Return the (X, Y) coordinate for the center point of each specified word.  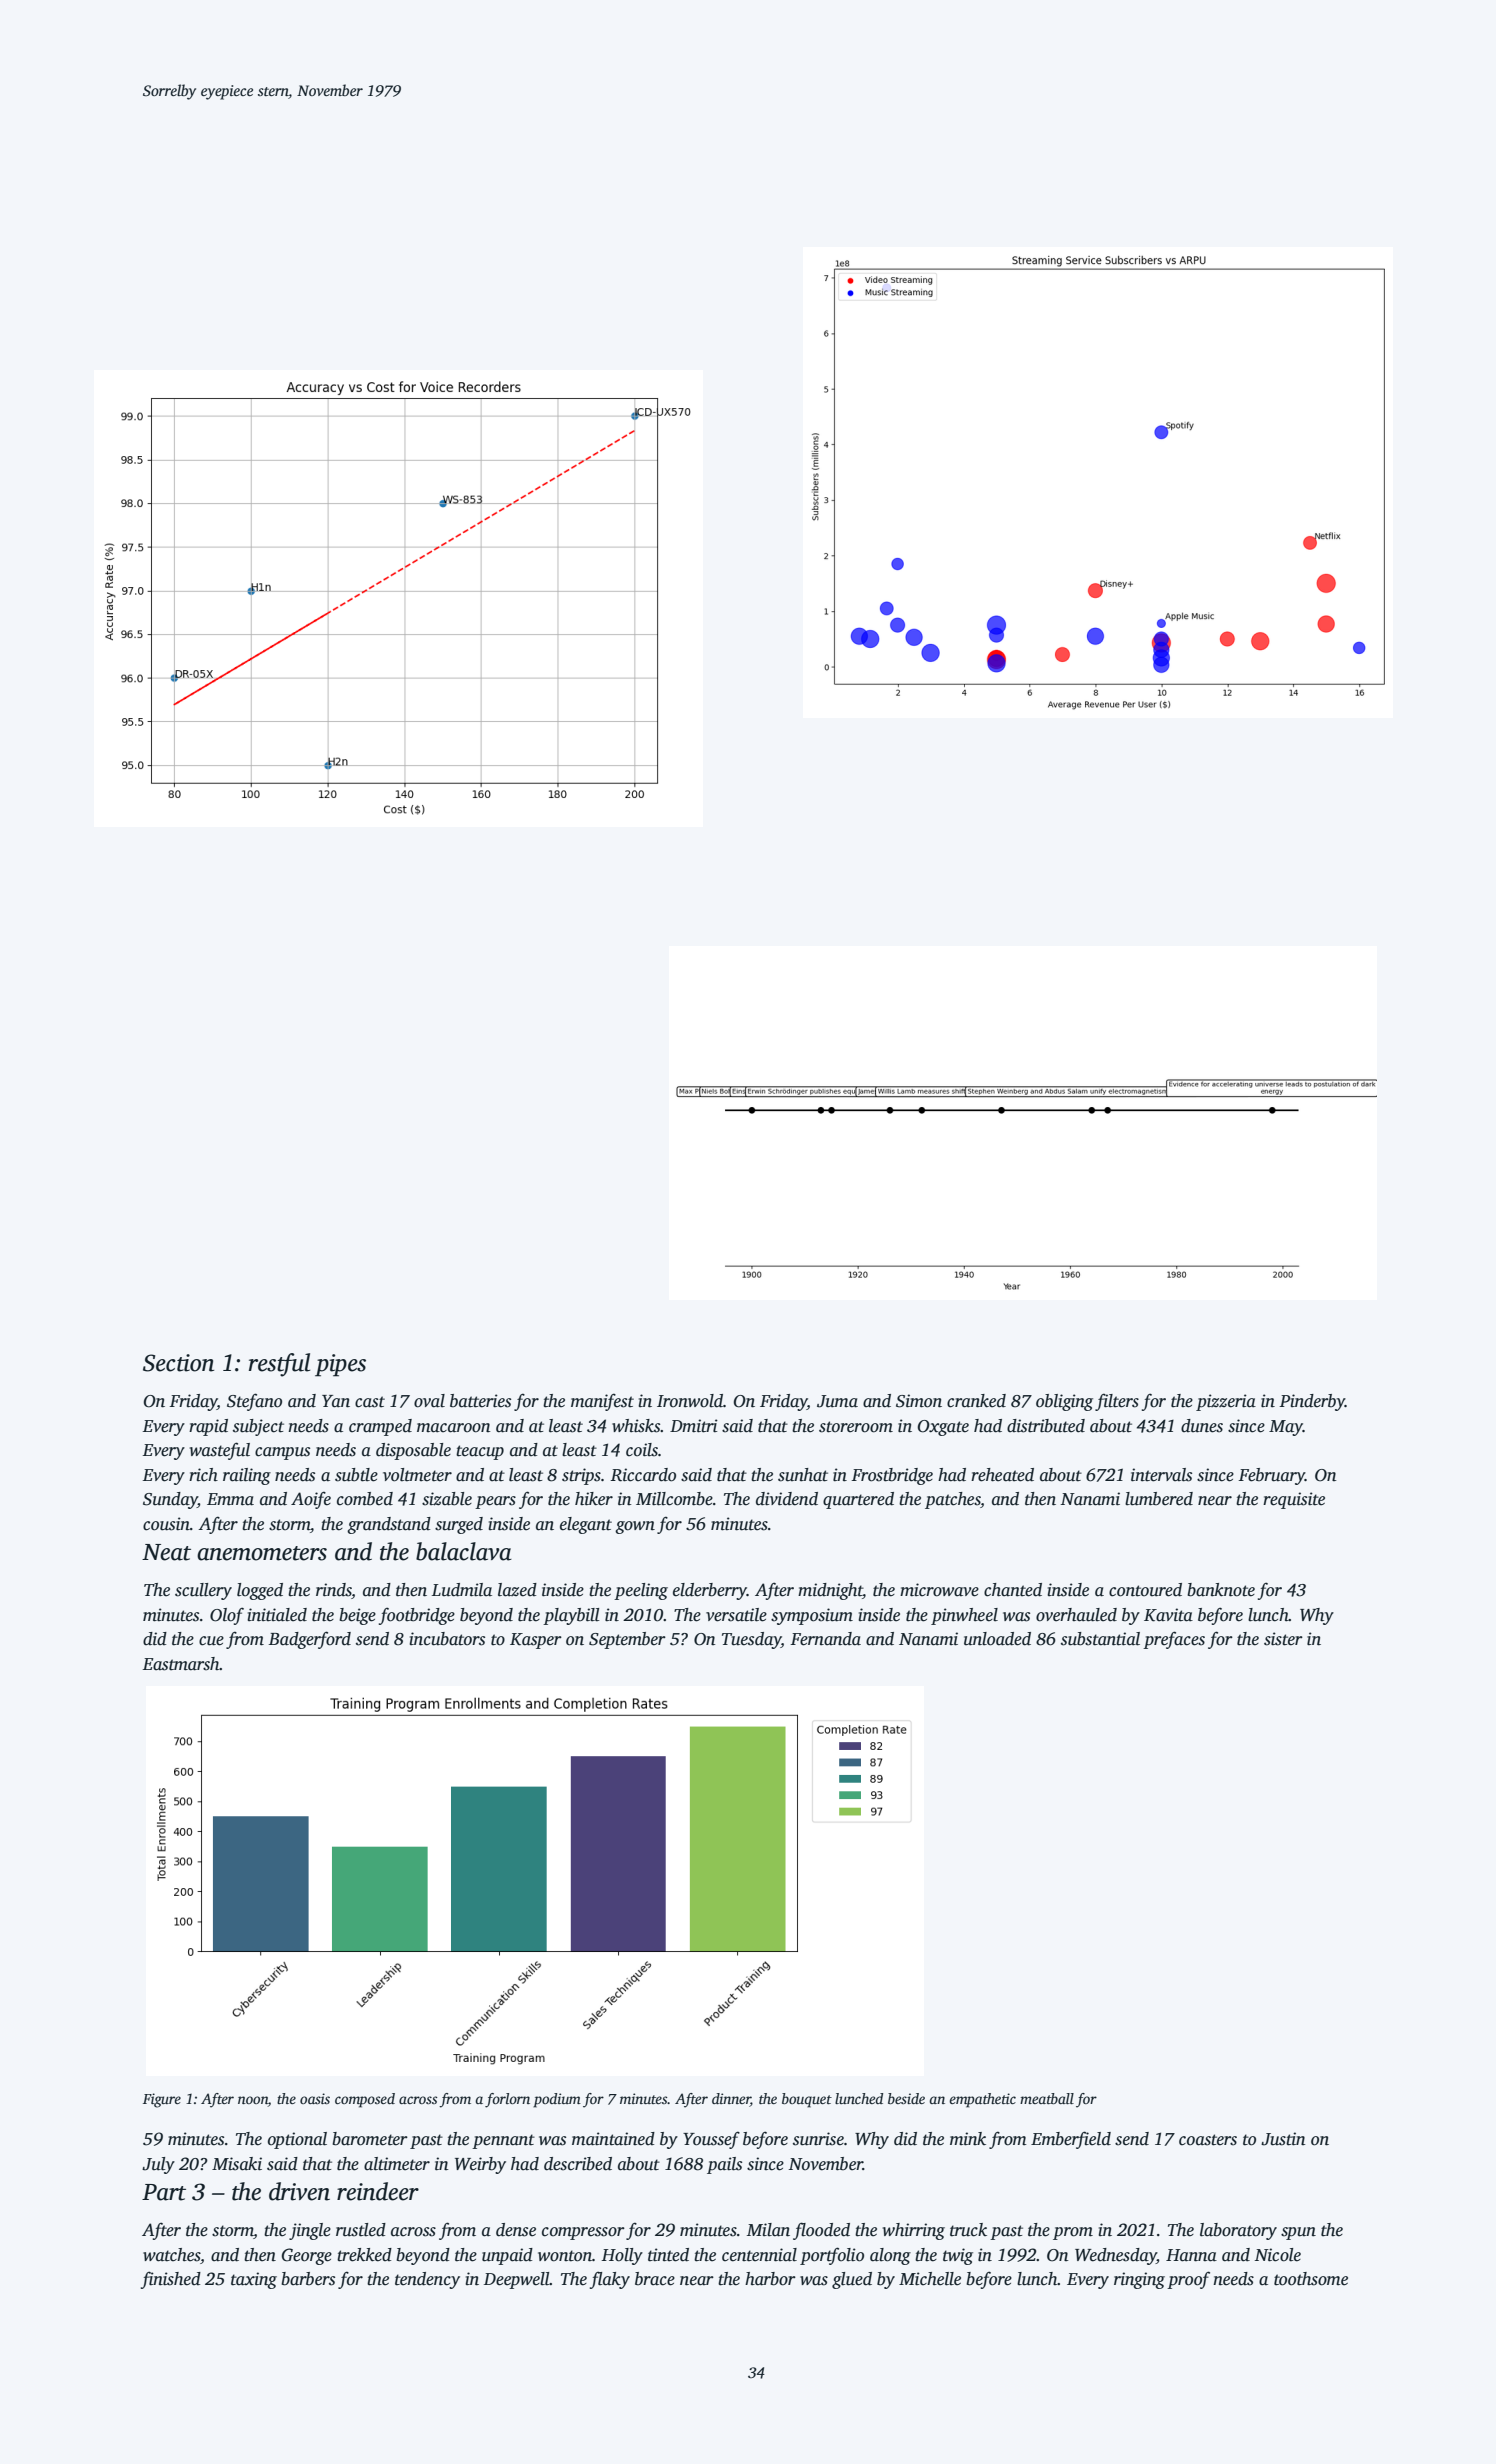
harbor (770, 2279)
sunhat (803, 1475)
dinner (731, 2100)
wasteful (220, 1451)
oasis (315, 2098)
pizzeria (1226, 1402)
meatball (1047, 2098)
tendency (427, 2280)
